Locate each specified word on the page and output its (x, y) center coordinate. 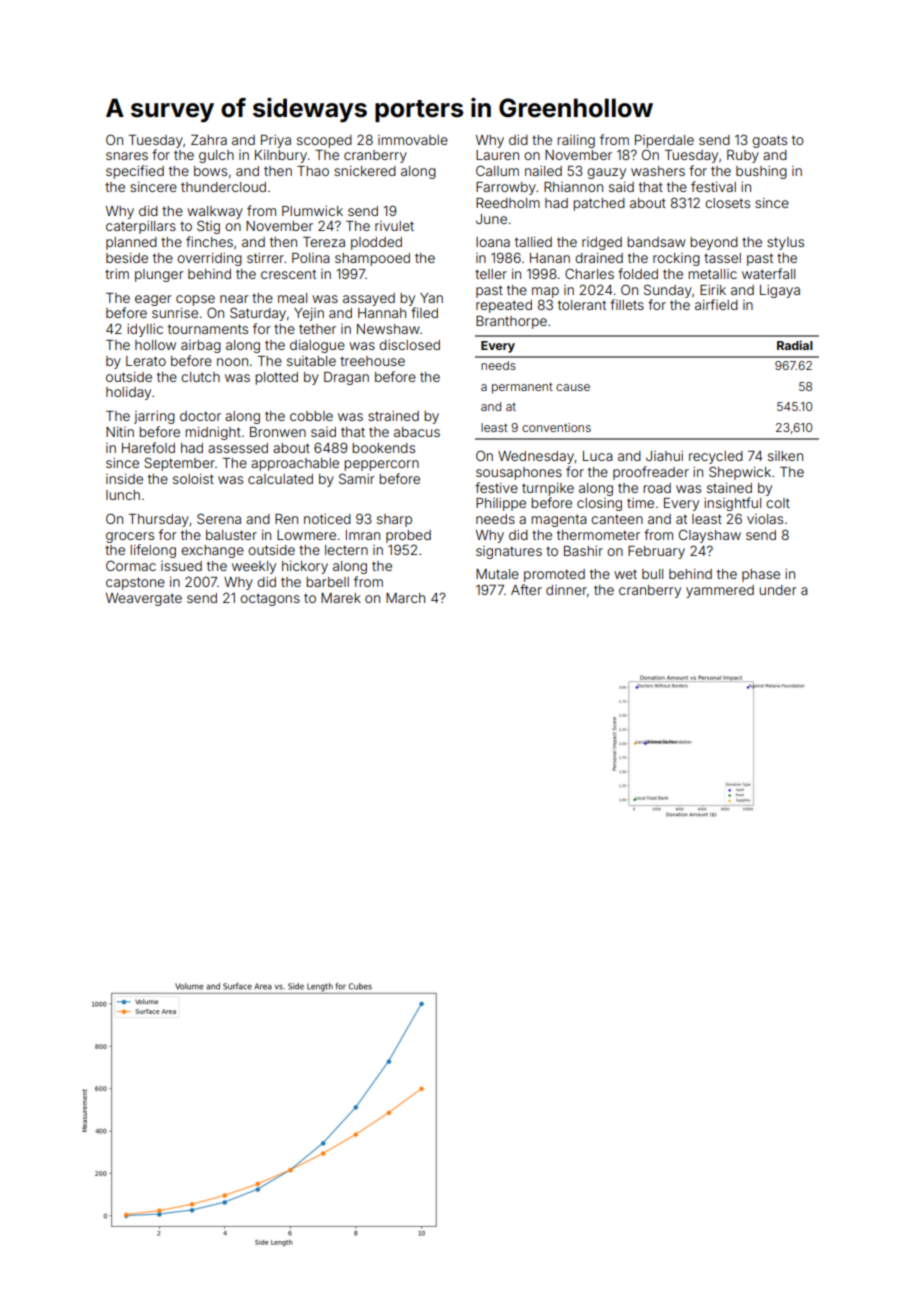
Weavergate (144, 599)
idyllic (145, 330)
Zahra (209, 140)
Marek (341, 598)
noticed (327, 519)
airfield (716, 304)
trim (117, 274)
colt (778, 503)
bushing (761, 172)
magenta (559, 520)
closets (727, 203)
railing (576, 141)
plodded (376, 243)
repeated (504, 306)
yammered (720, 591)
